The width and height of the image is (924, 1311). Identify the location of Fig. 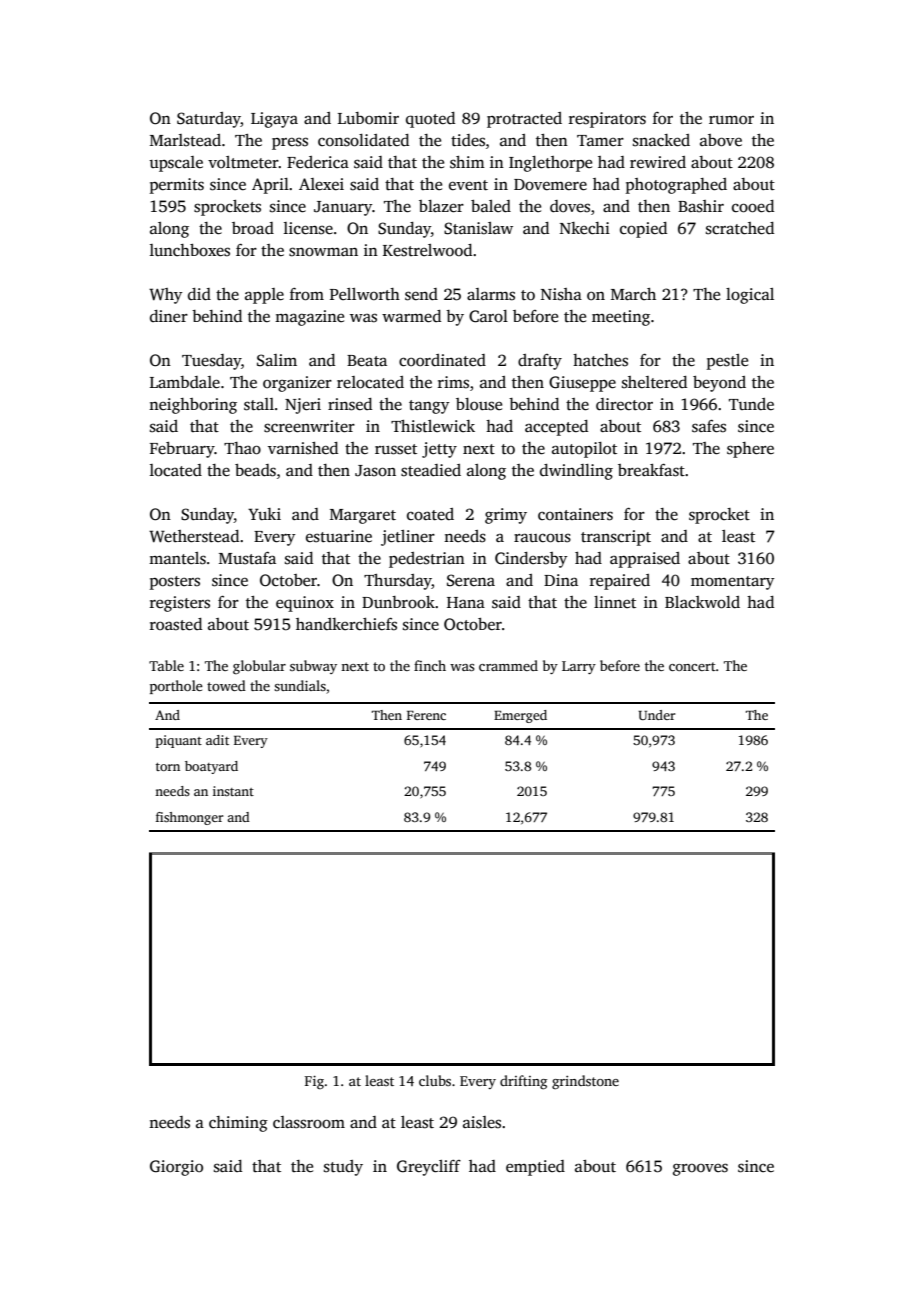
(314, 1082).
